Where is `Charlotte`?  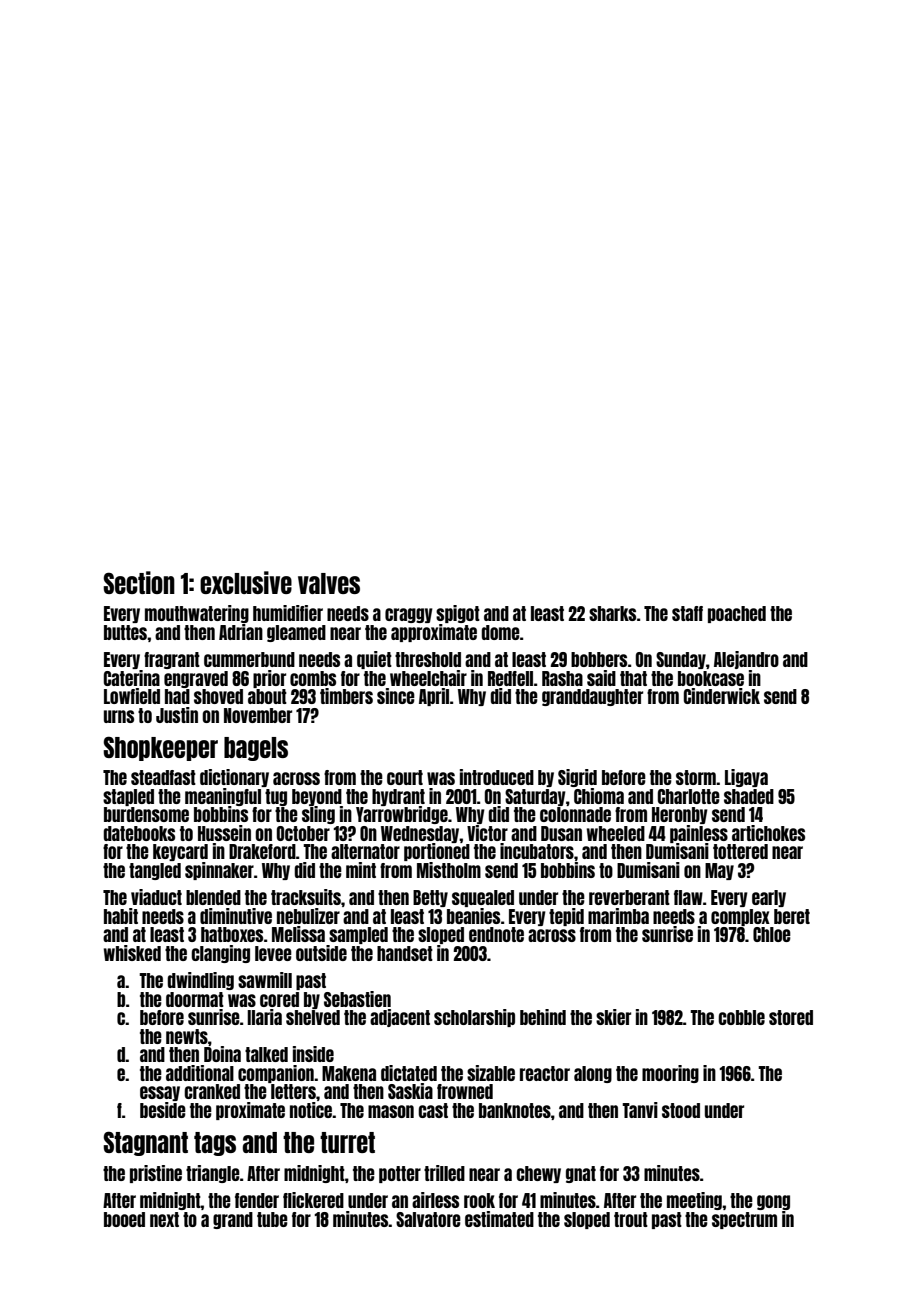
Charlotte is located at coordinates (689, 796).
